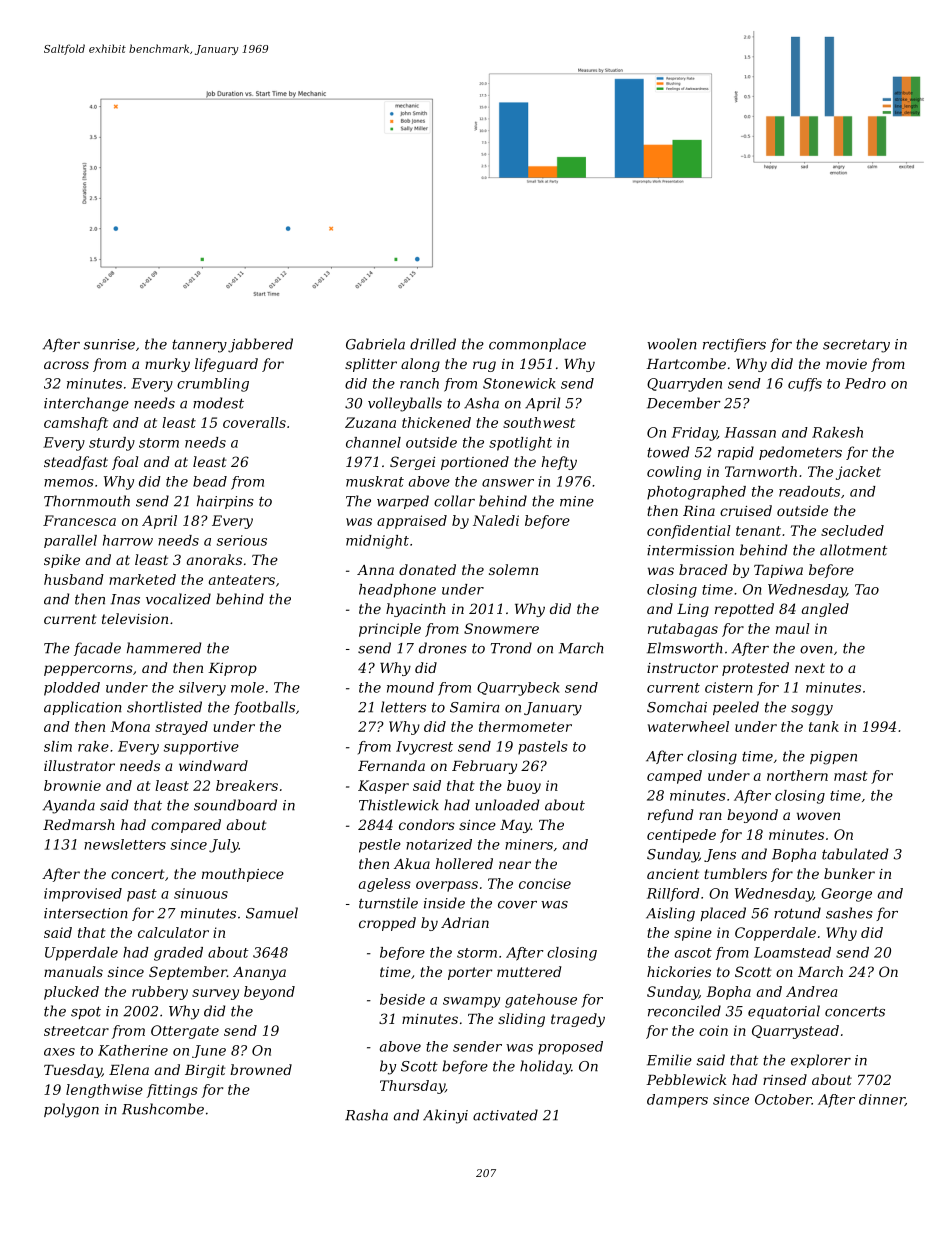  Describe the element at coordinates (734, 345) in the page. I see `rectifiers` at that location.
